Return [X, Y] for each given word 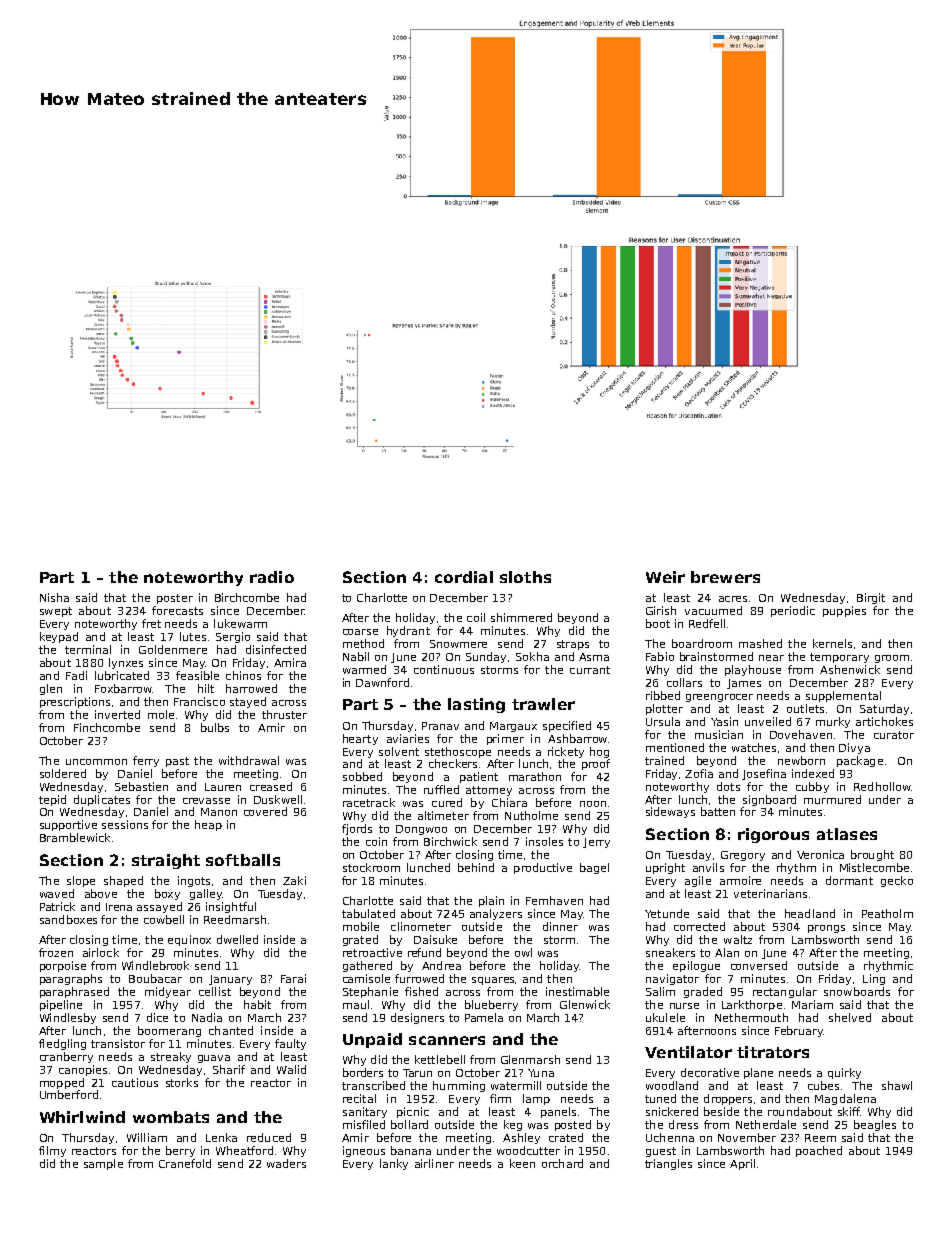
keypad [59, 637]
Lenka [221, 1137]
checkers [453, 763]
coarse [360, 632]
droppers [728, 1099]
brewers [725, 577]
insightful [231, 907]
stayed [248, 702]
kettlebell [440, 1059]
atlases [847, 834]
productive [543, 868]
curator [894, 735]
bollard [409, 1124]
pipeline [61, 1005]
